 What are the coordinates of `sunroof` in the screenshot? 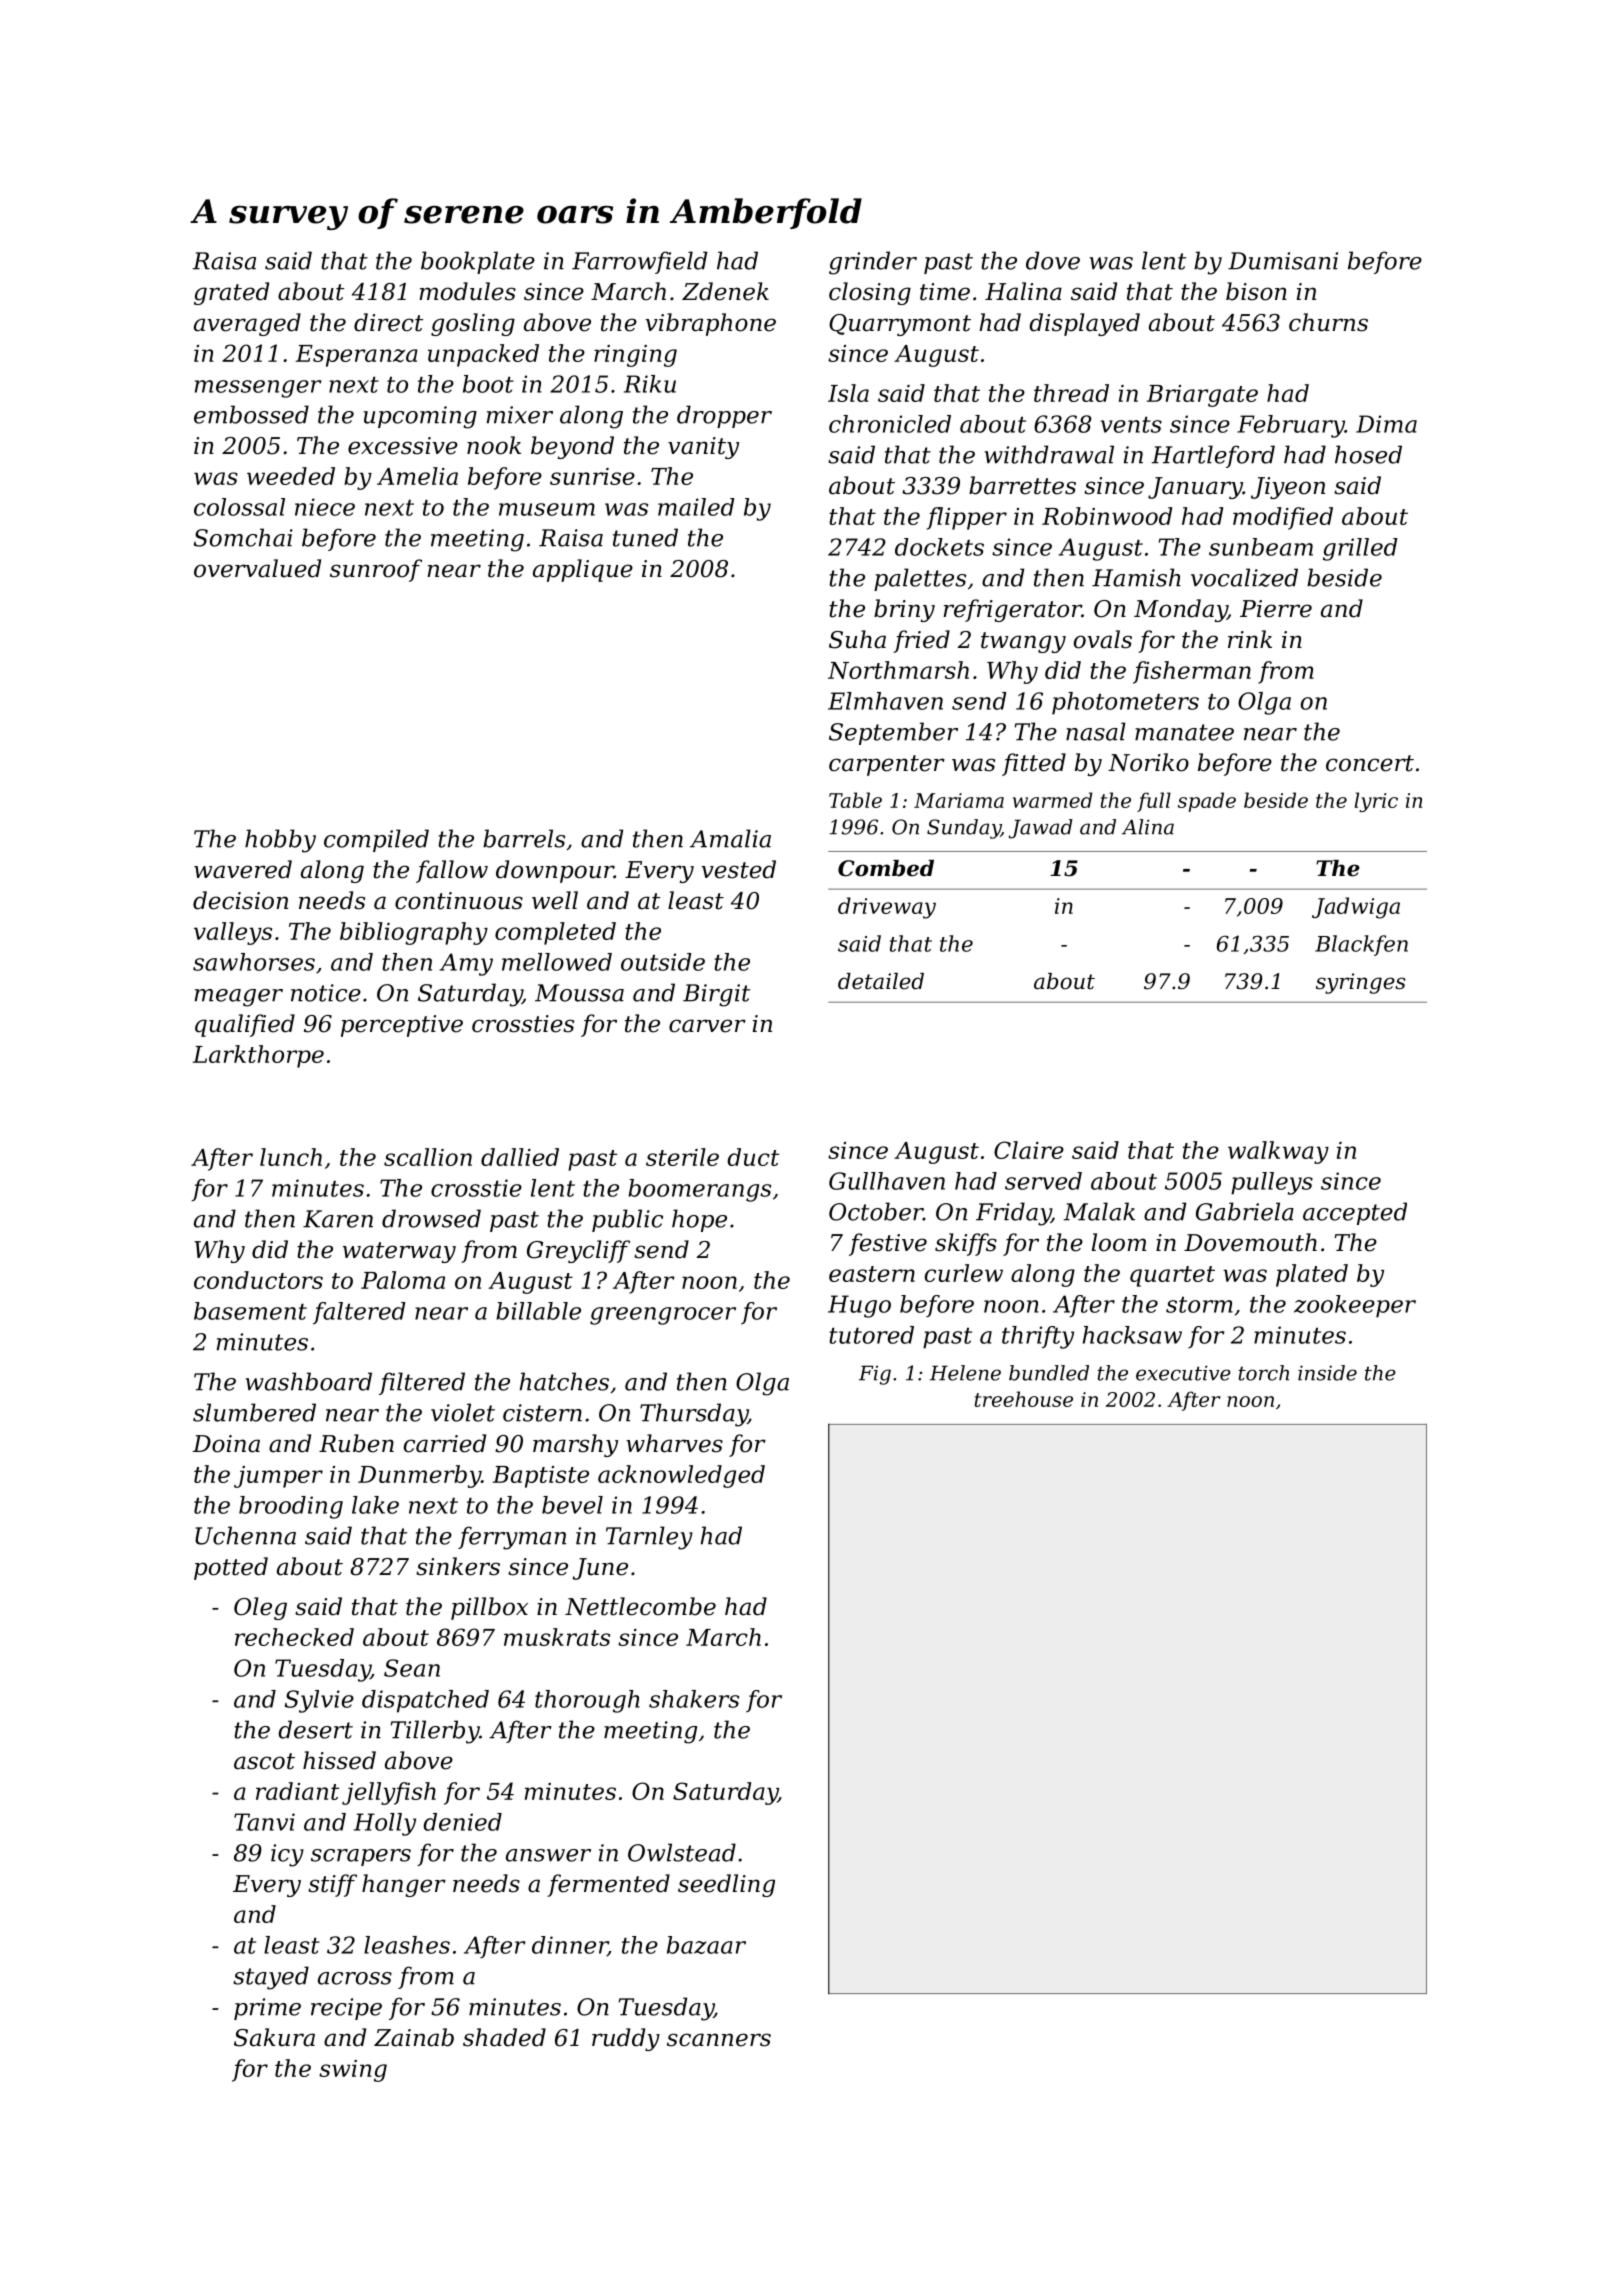 It's located at (376, 570).
